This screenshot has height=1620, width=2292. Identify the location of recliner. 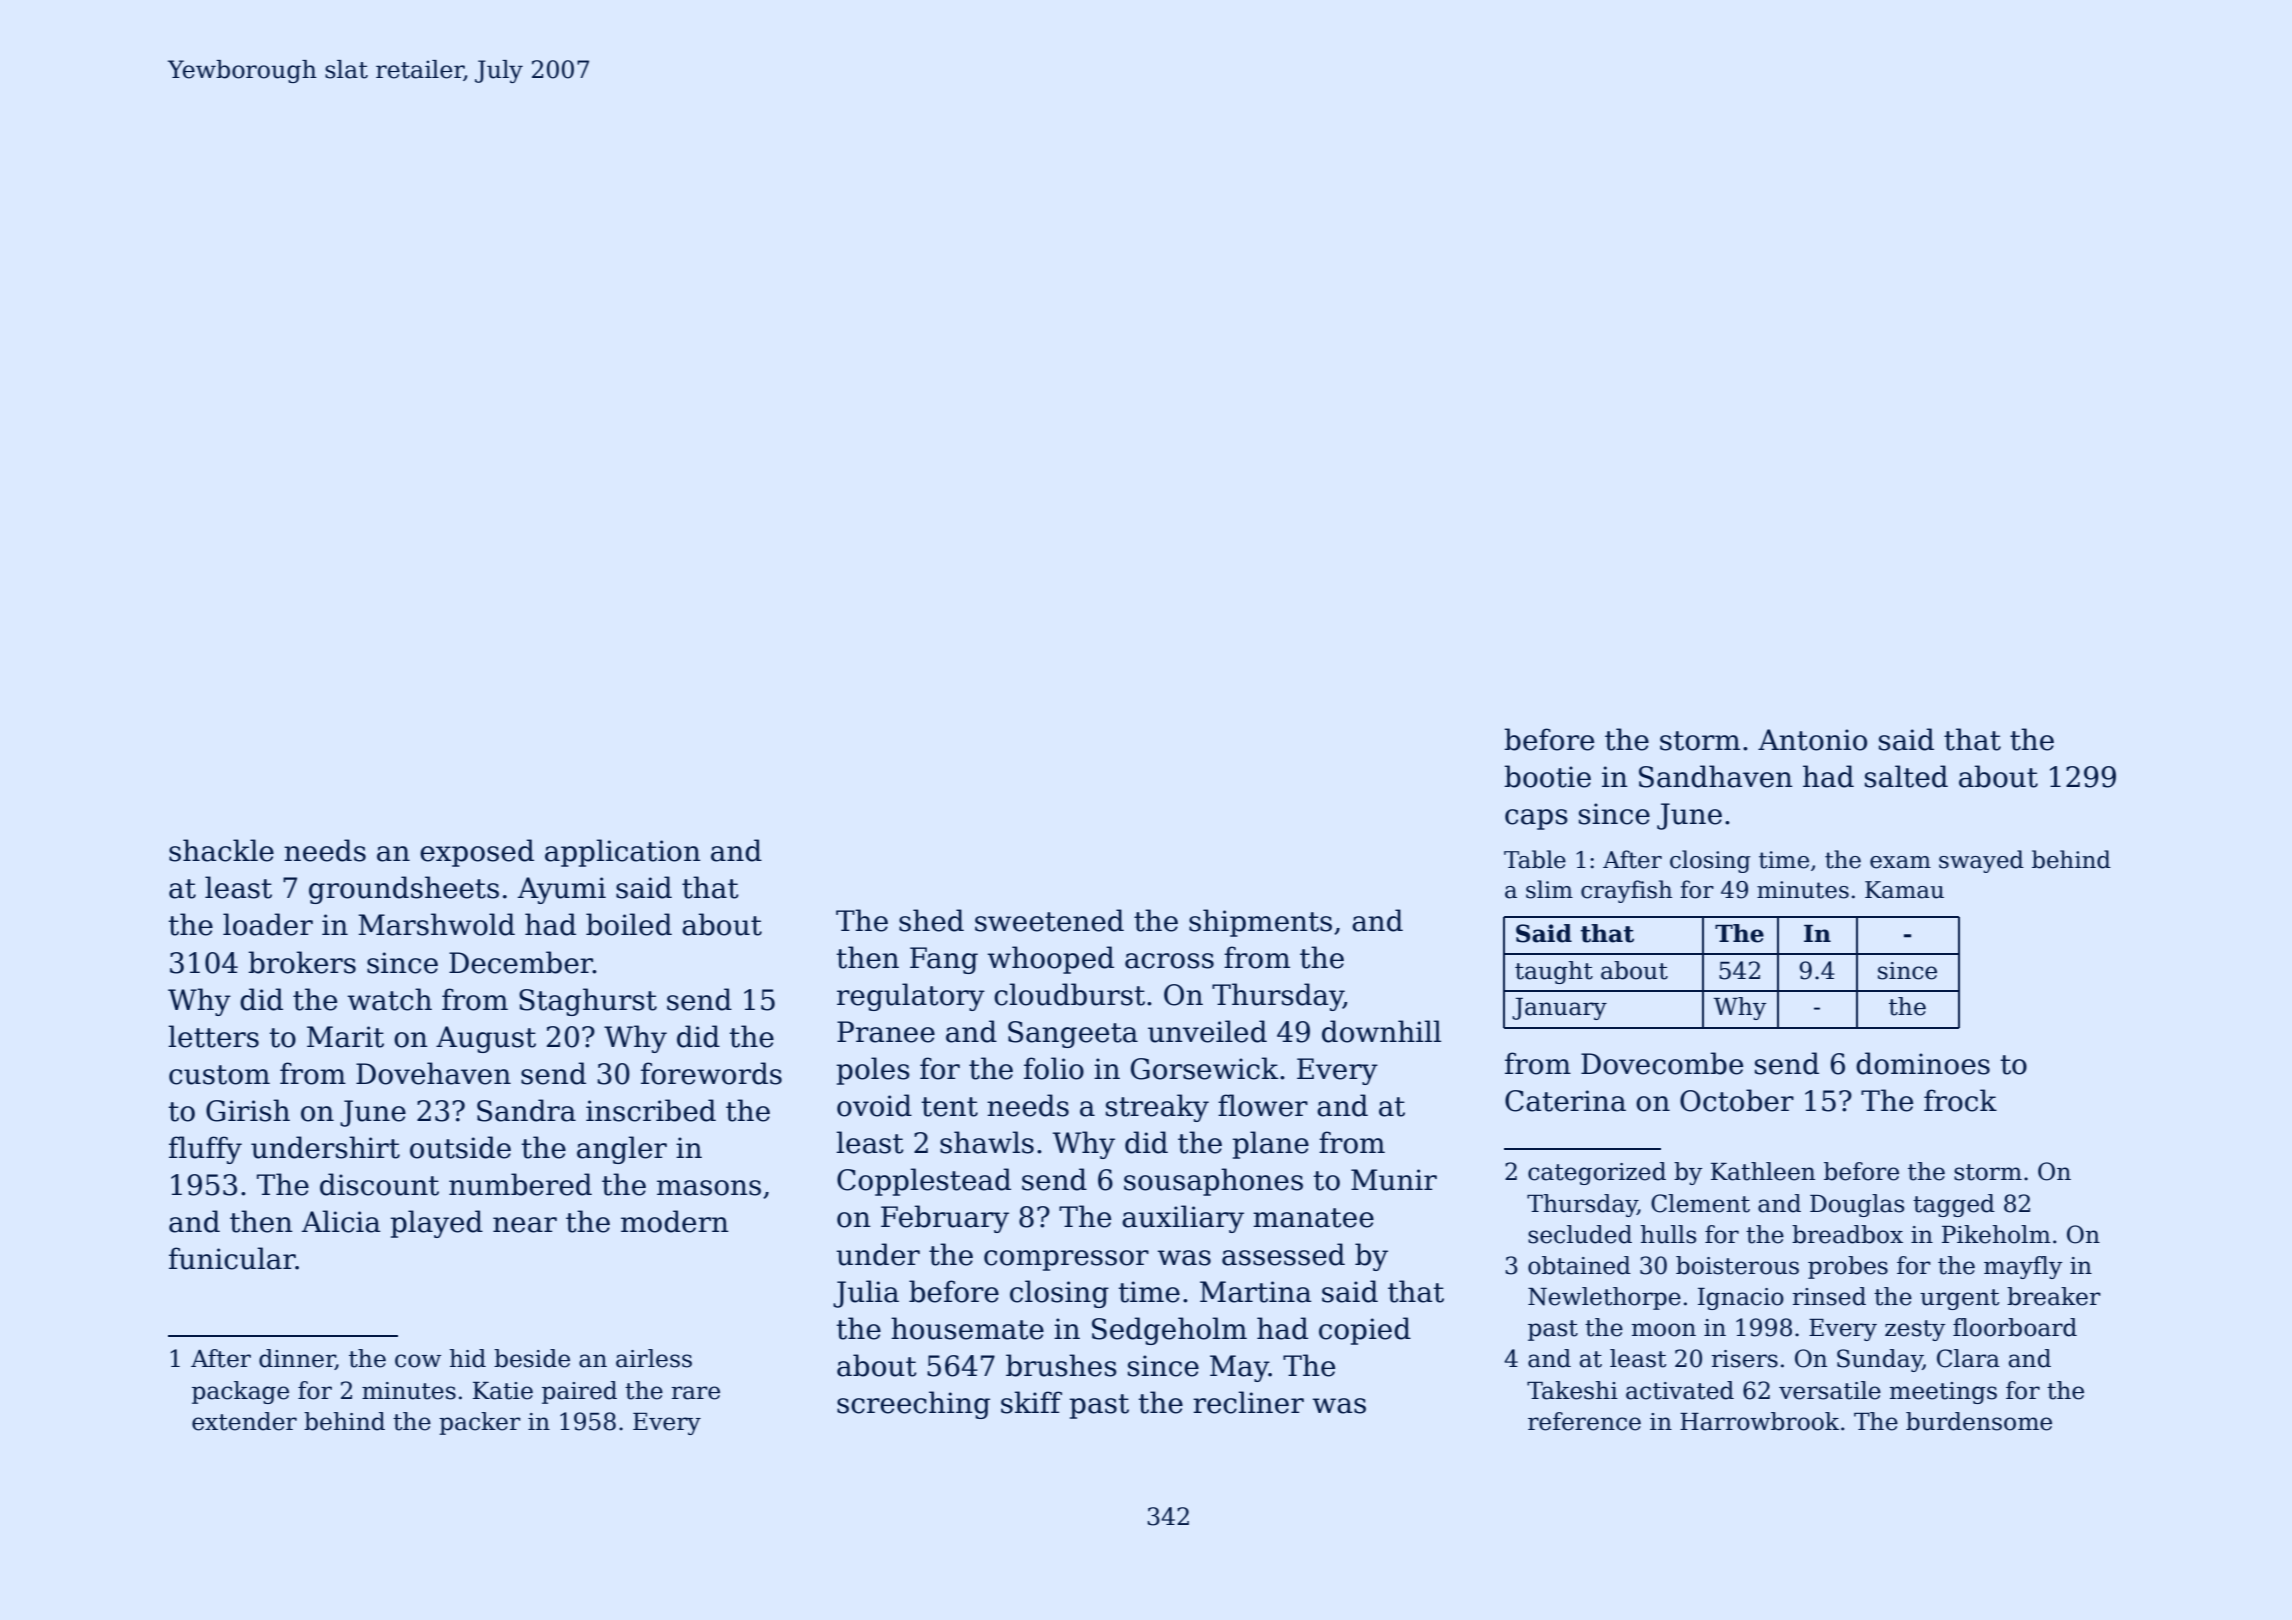
(1248, 1402).
